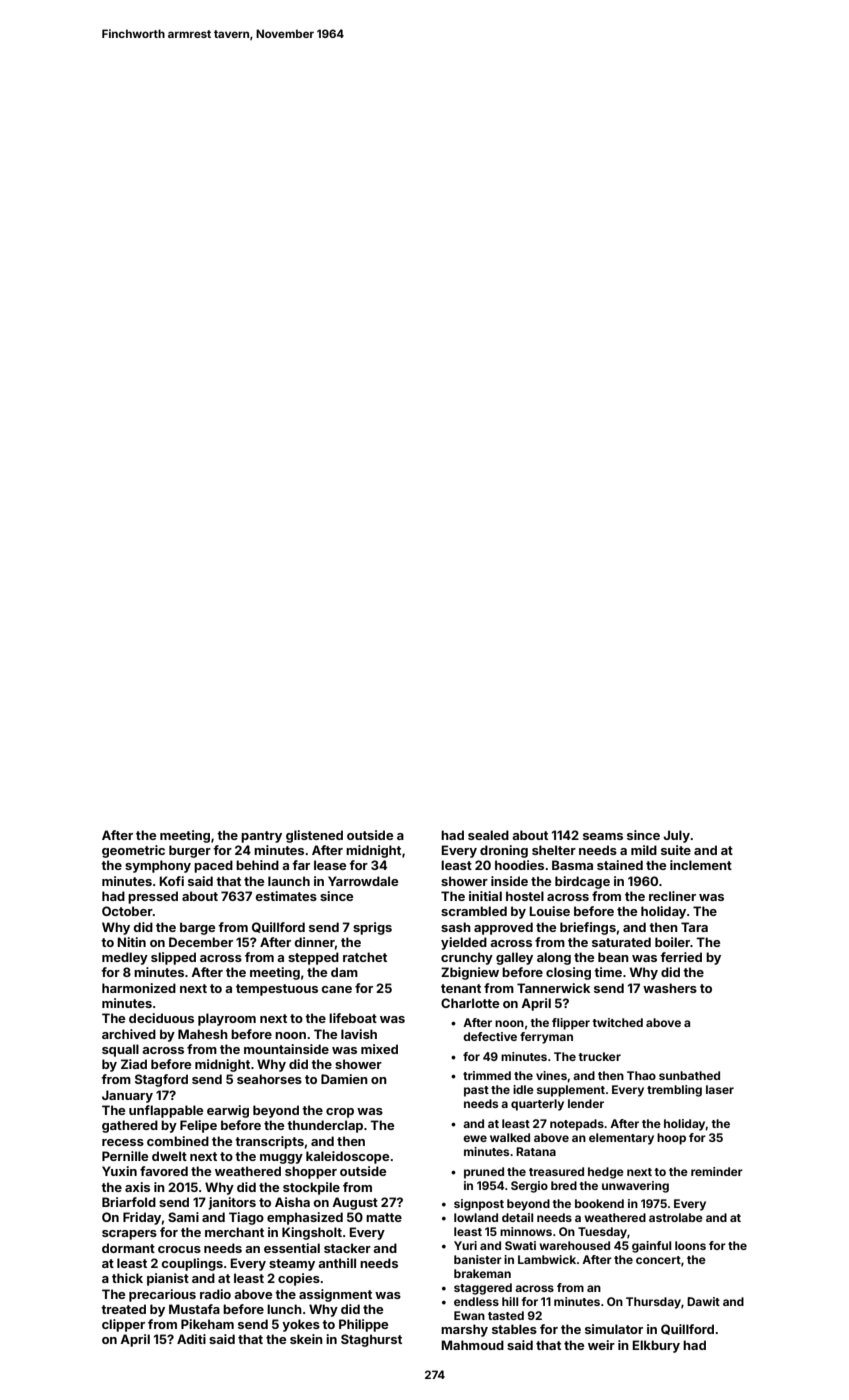 This image has width=849, height=1400. What do you see at coordinates (470, 973) in the image?
I see `Zbigniew` at bounding box center [470, 973].
